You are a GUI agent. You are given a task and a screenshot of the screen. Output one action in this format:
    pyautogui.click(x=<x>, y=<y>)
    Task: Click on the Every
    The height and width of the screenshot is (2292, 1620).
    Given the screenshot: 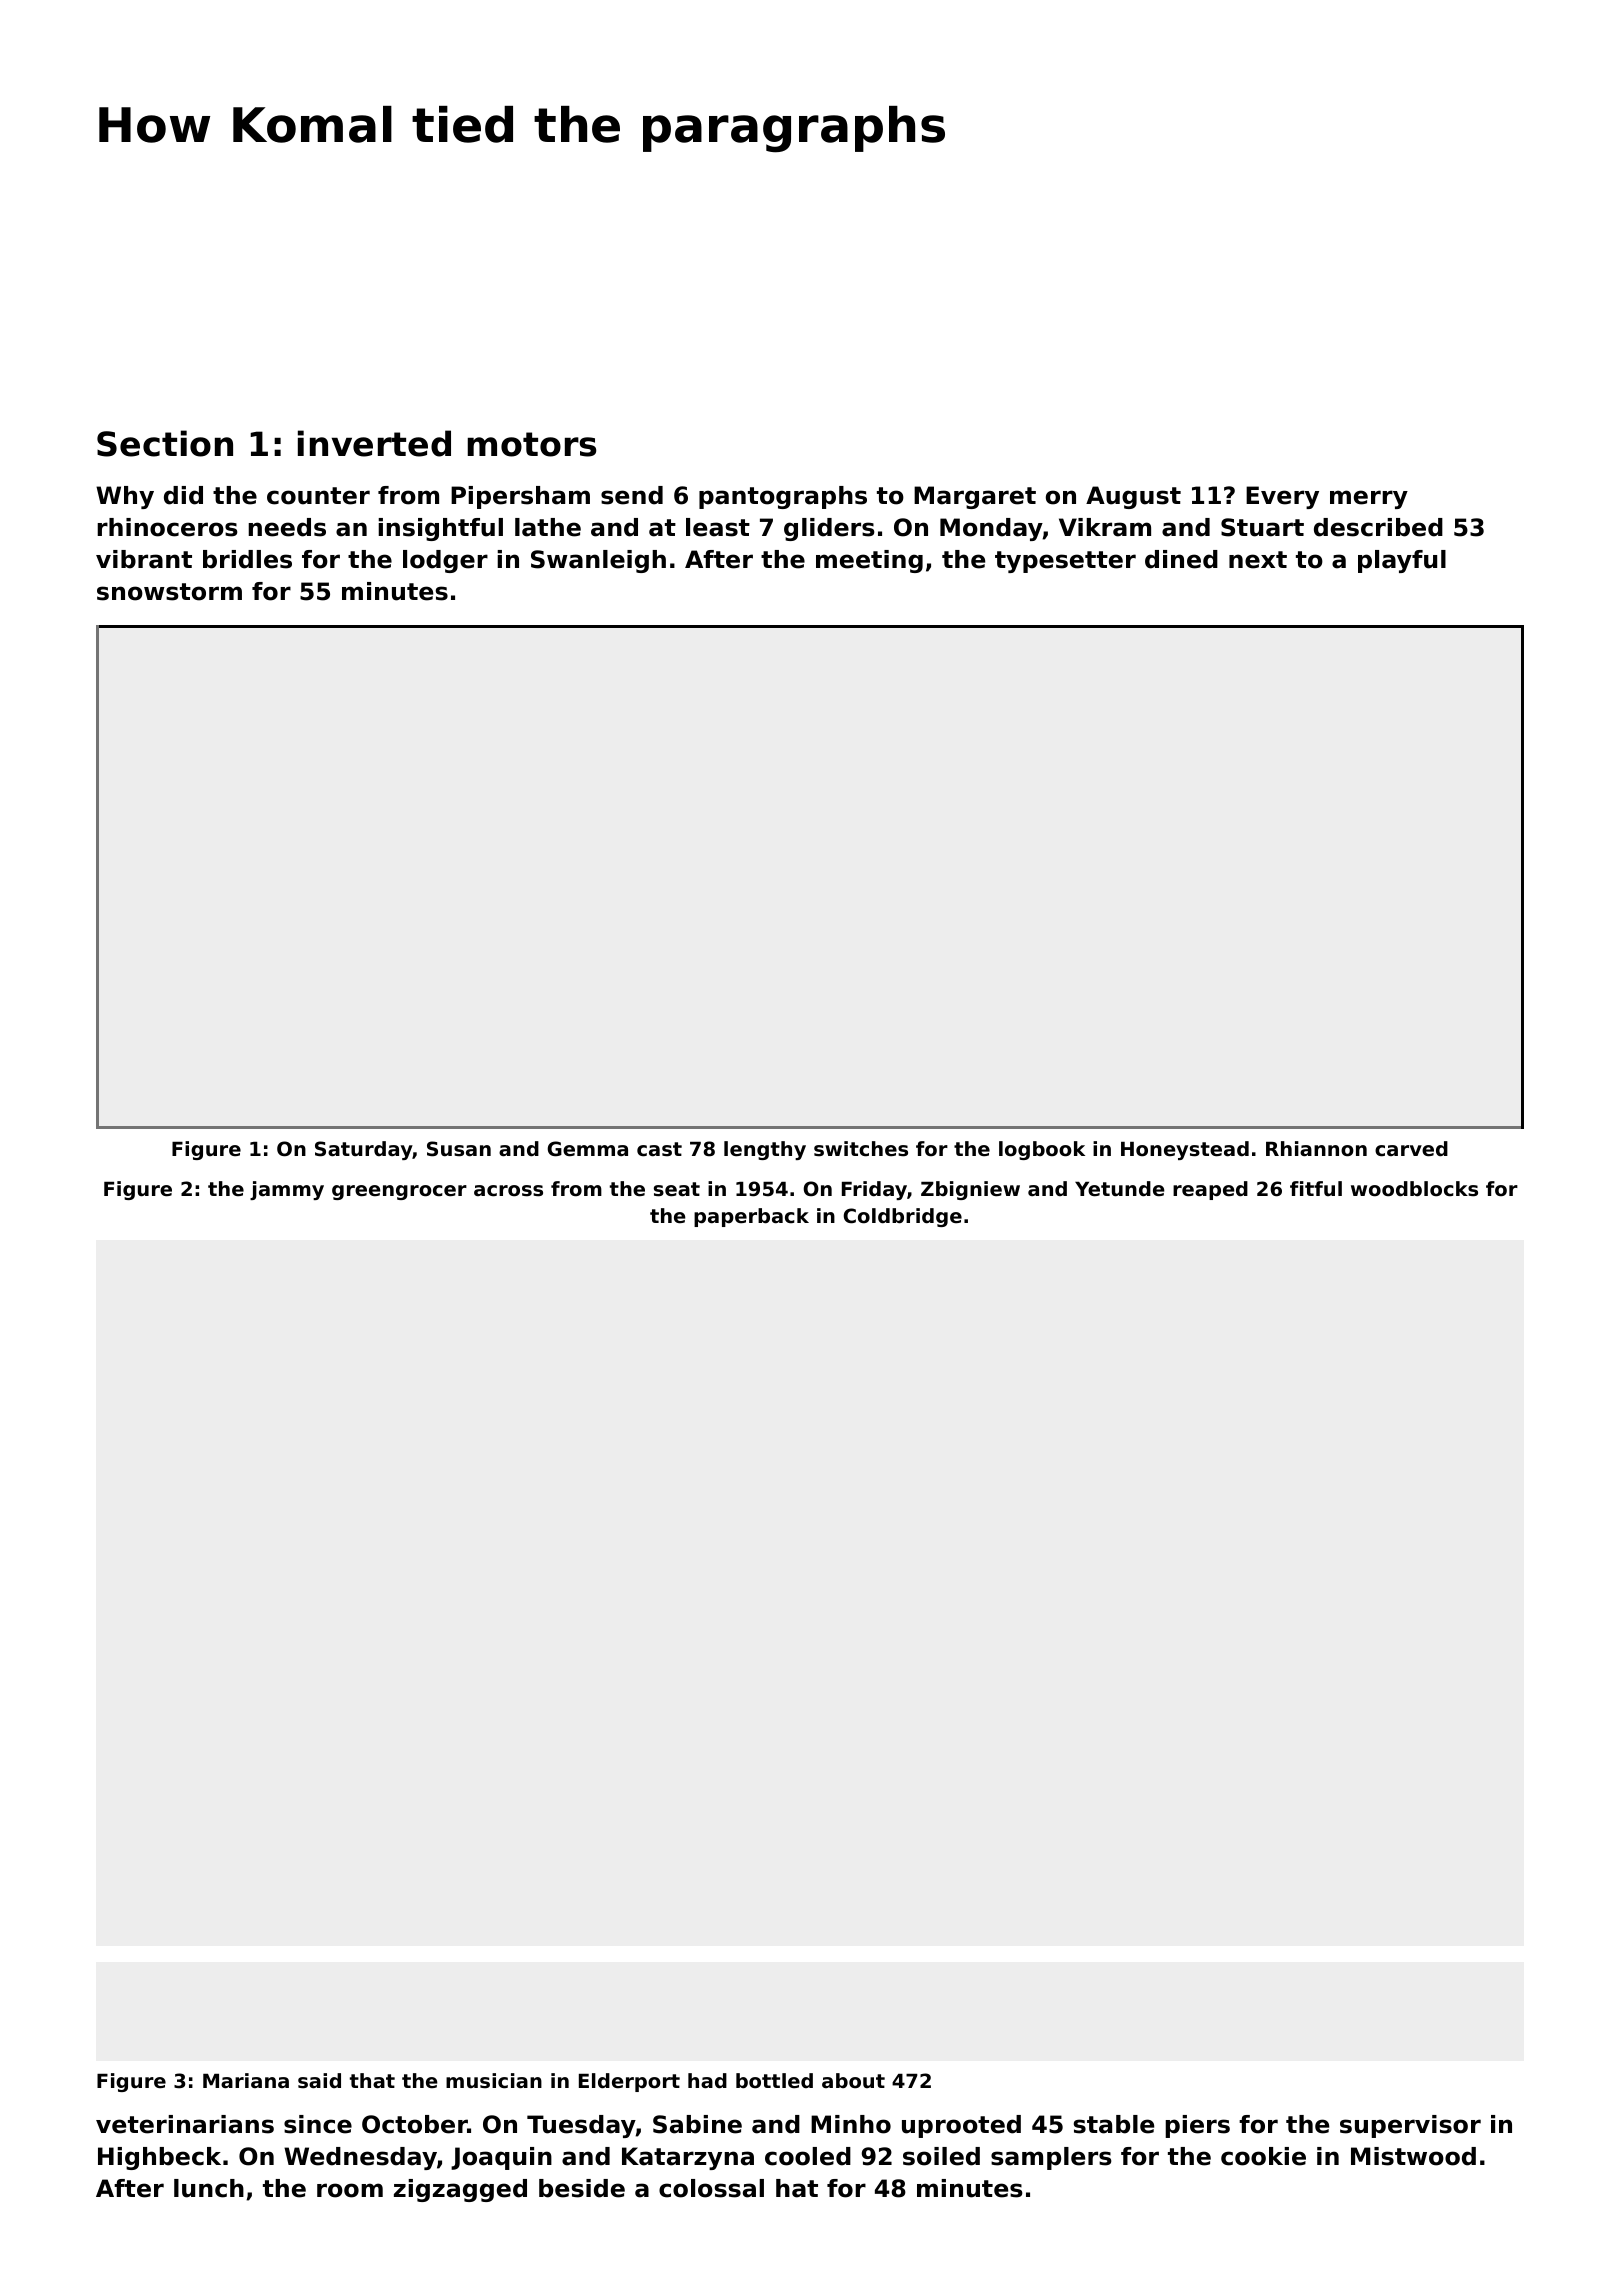 What is the action you would take?
    pyautogui.click(x=1282, y=497)
